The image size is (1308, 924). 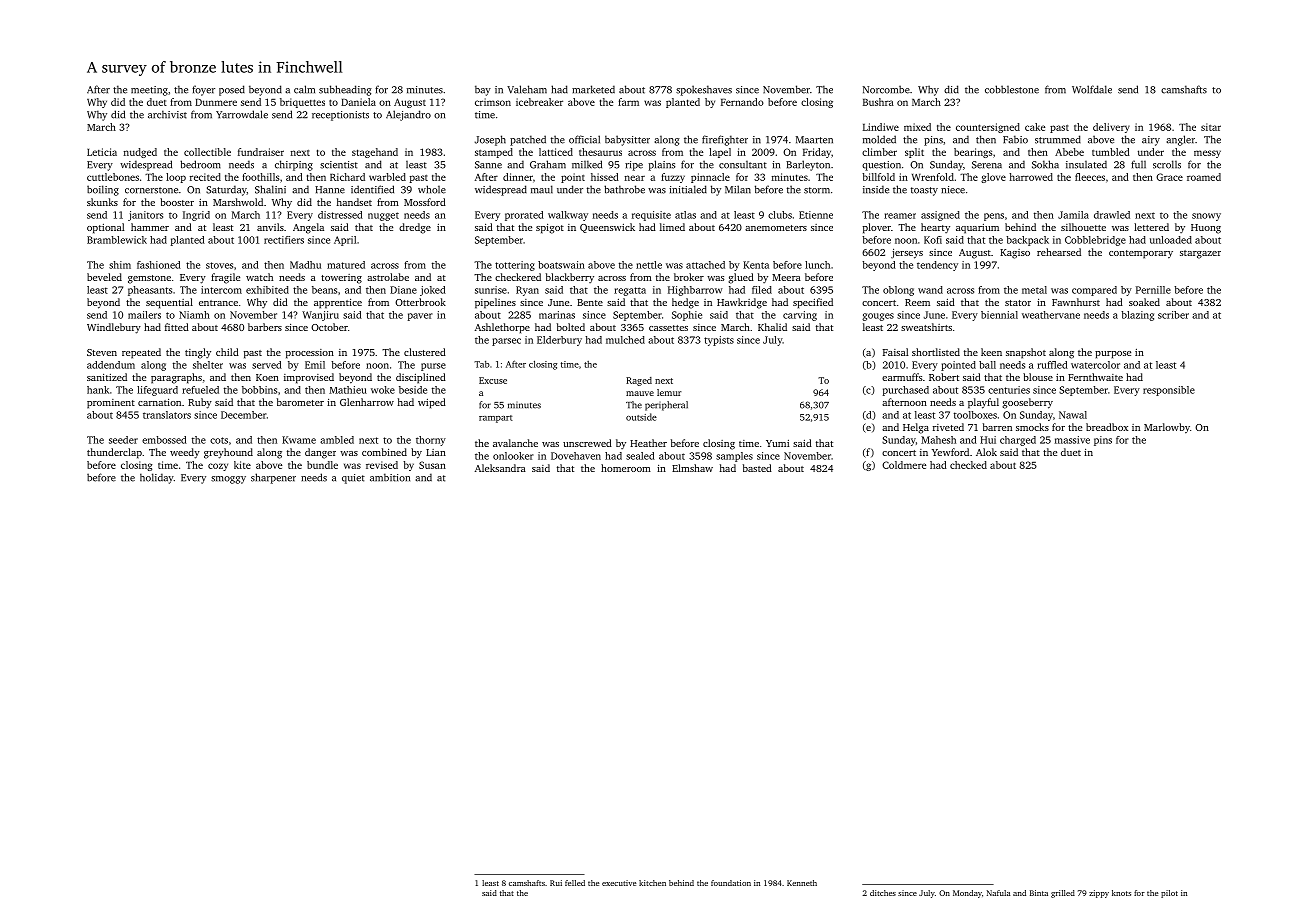 What do you see at coordinates (593, 89) in the screenshot?
I see `marketed` at bounding box center [593, 89].
